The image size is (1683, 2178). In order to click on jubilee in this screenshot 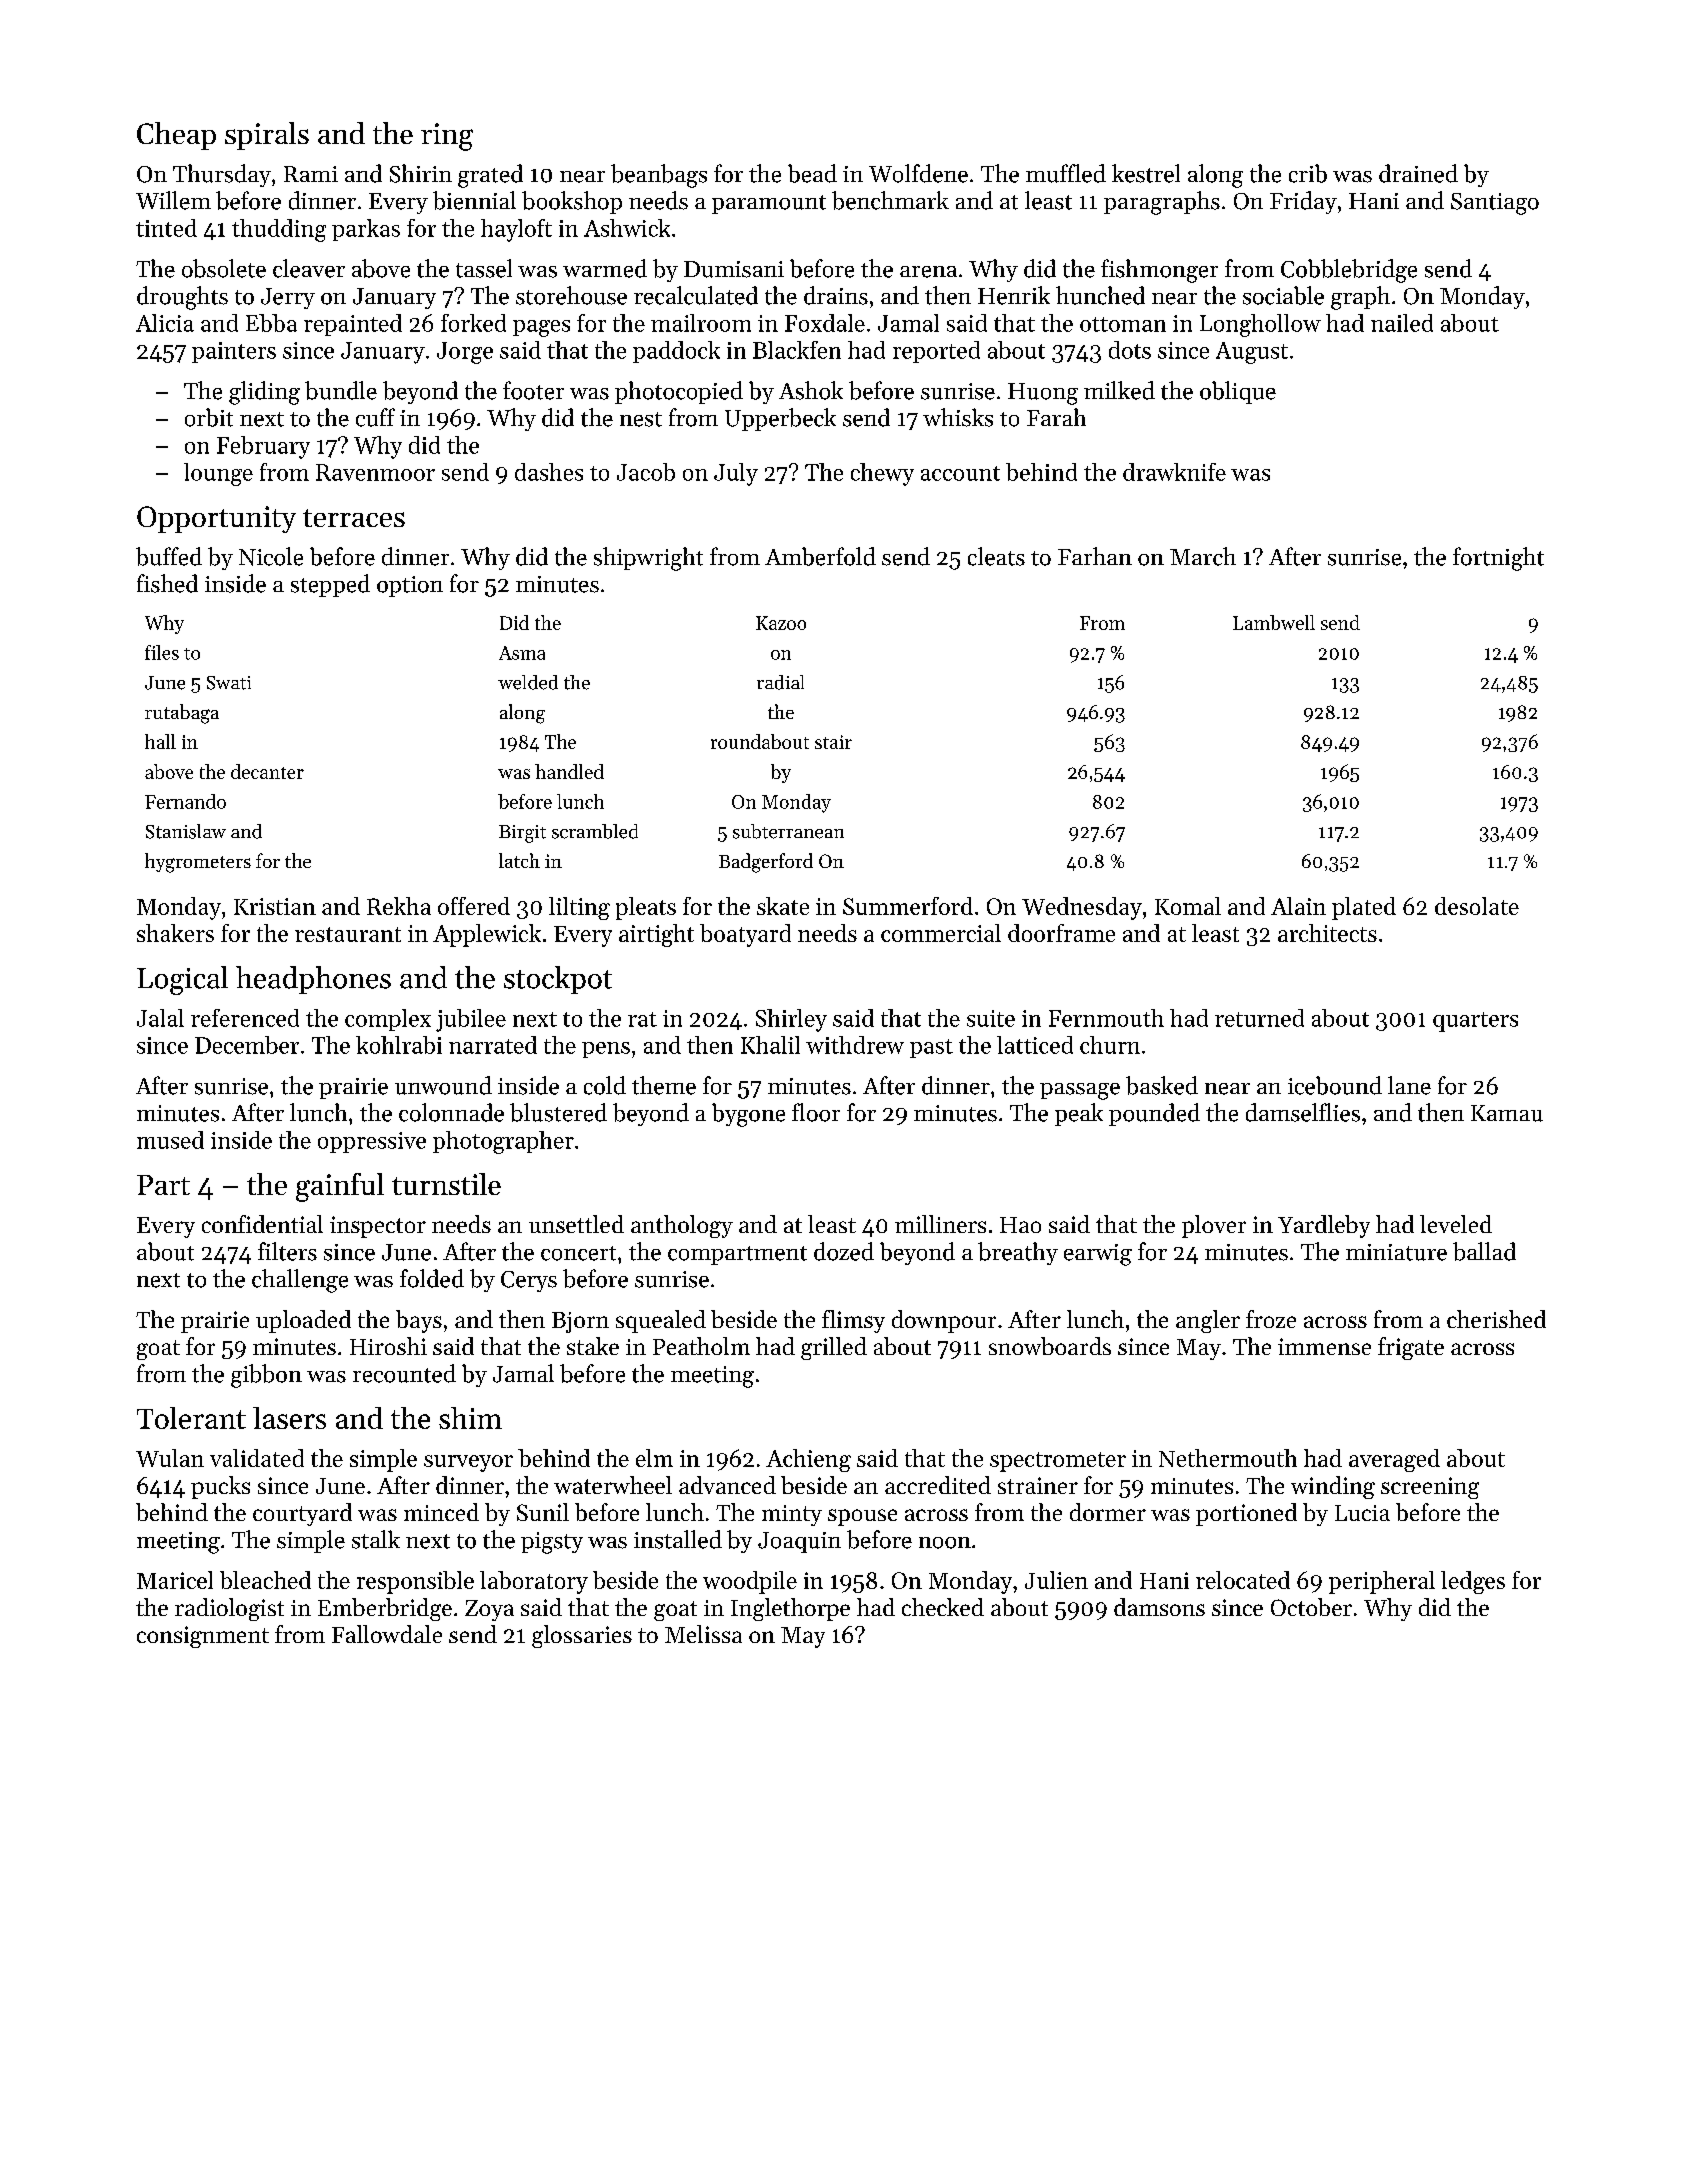, I will do `click(471, 1020)`.
